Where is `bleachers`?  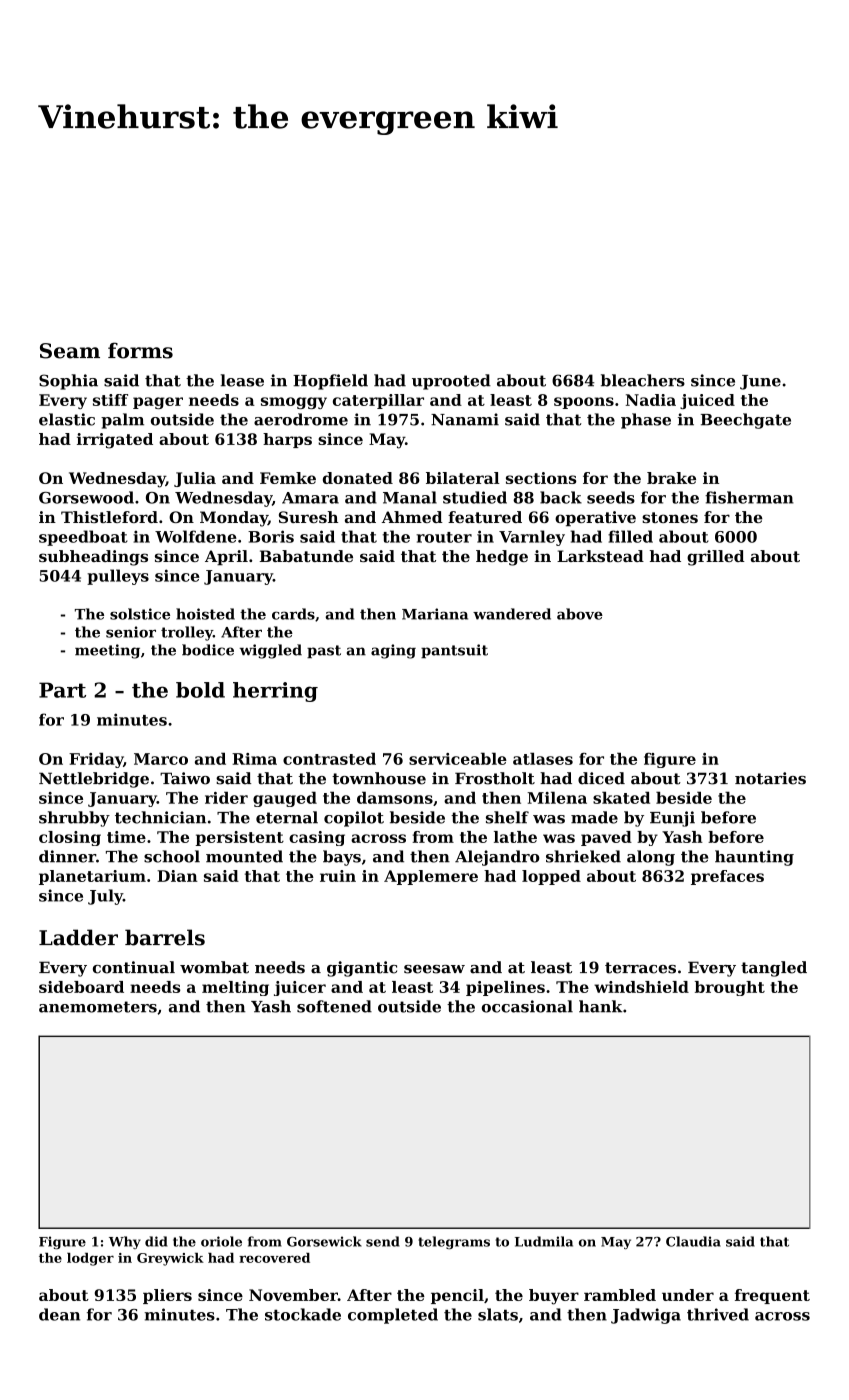
bleachers is located at coordinates (643, 380).
